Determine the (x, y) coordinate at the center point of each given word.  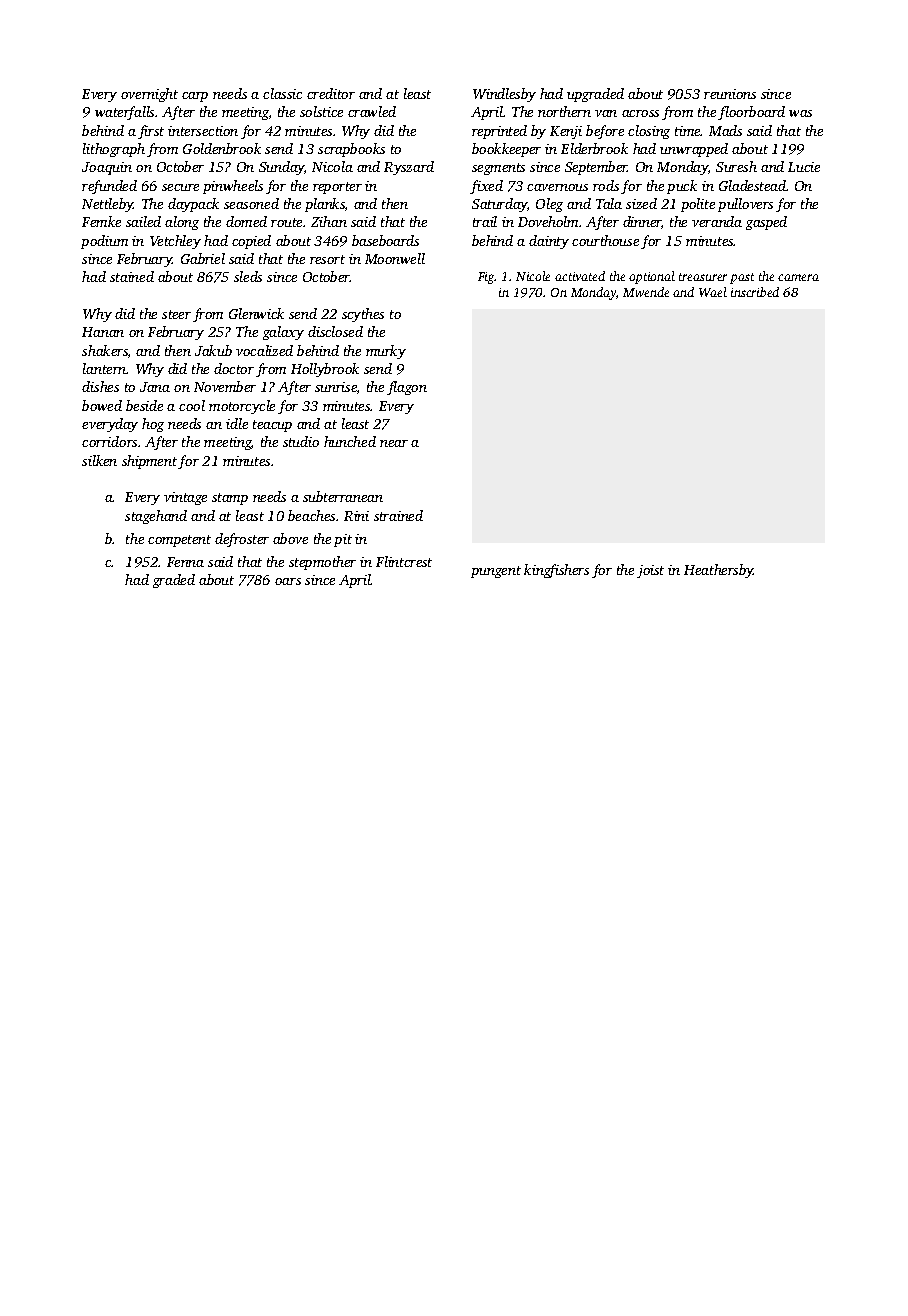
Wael (713, 292)
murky (386, 352)
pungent (496, 572)
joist (650, 571)
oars (288, 581)
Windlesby (504, 95)
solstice (321, 111)
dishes (100, 386)
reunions (730, 94)
